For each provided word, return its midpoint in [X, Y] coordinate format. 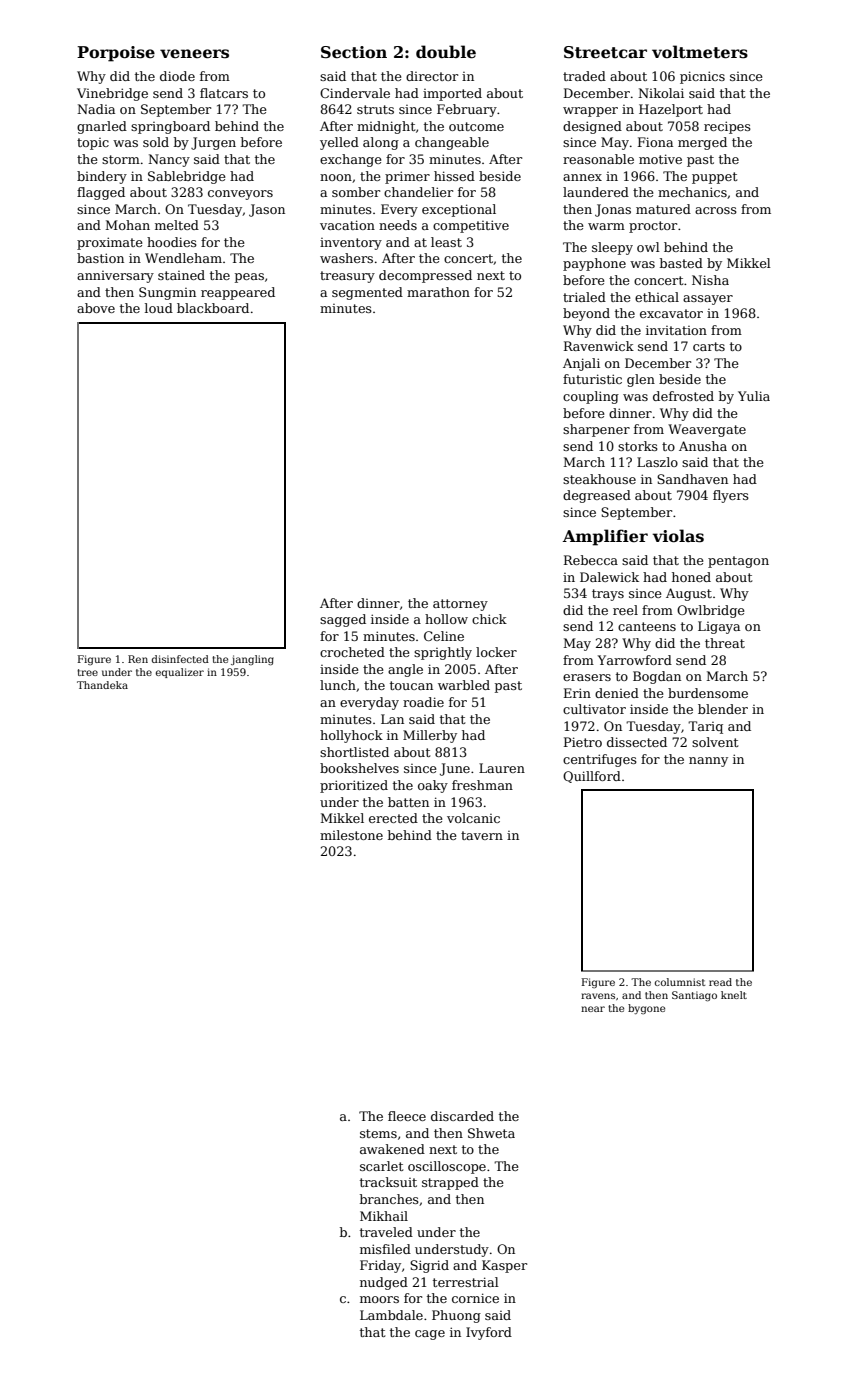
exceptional [459, 210]
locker [496, 652]
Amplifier [605, 537]
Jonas [613, 210]
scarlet [381, 1166]
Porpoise [116, 54]
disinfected [180, 659]
